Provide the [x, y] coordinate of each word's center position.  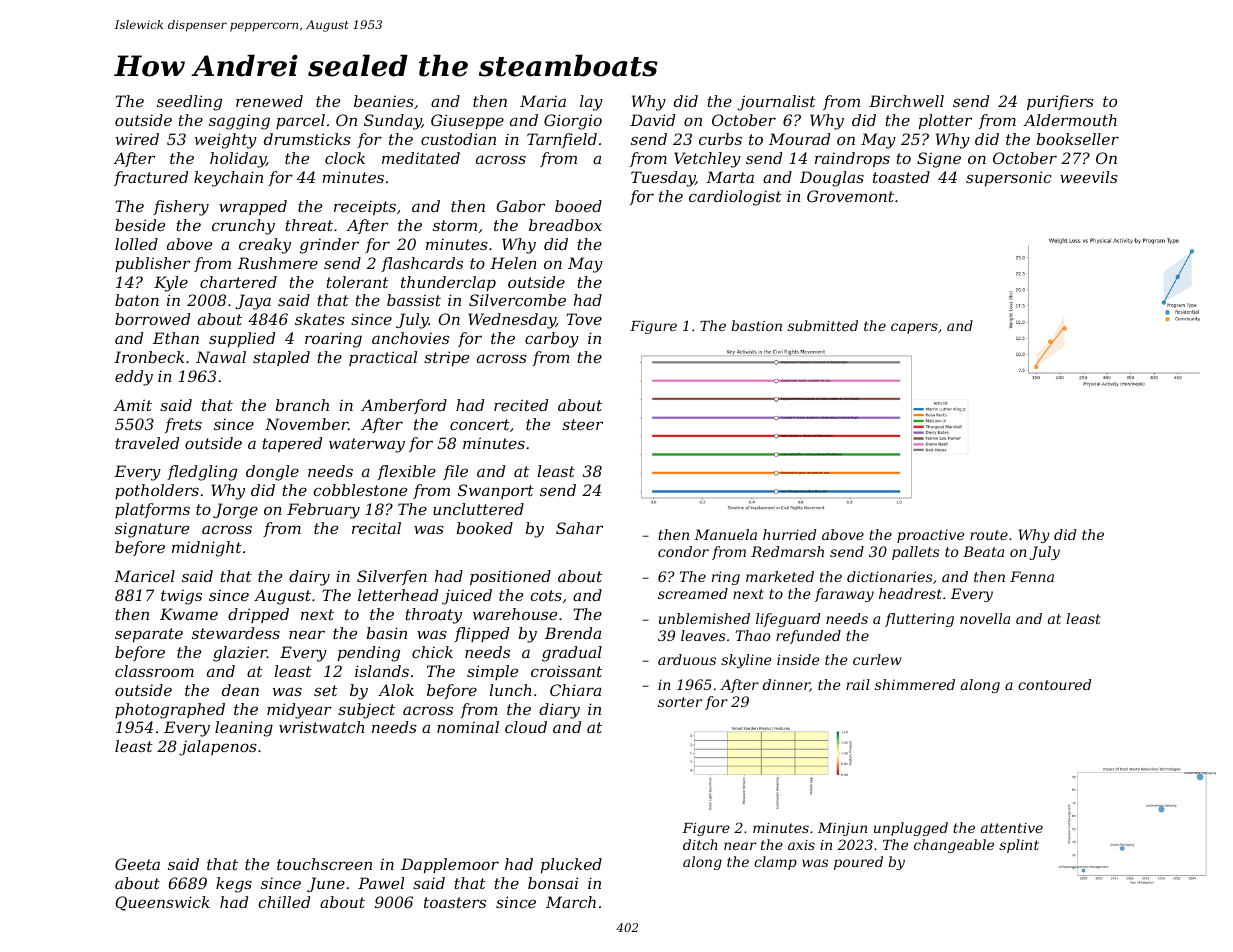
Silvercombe [517, 300]
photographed [170, 711]
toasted [901, 177]
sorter [680, 702]
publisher [152, 264]
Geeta [137, 864]
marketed [780, 576]
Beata [983, 551]
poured [858, 863]
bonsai [553, 883]
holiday [238, 160]
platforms [152, 510]
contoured [1054, 684]
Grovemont [850, 196]
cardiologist [735, 198]
